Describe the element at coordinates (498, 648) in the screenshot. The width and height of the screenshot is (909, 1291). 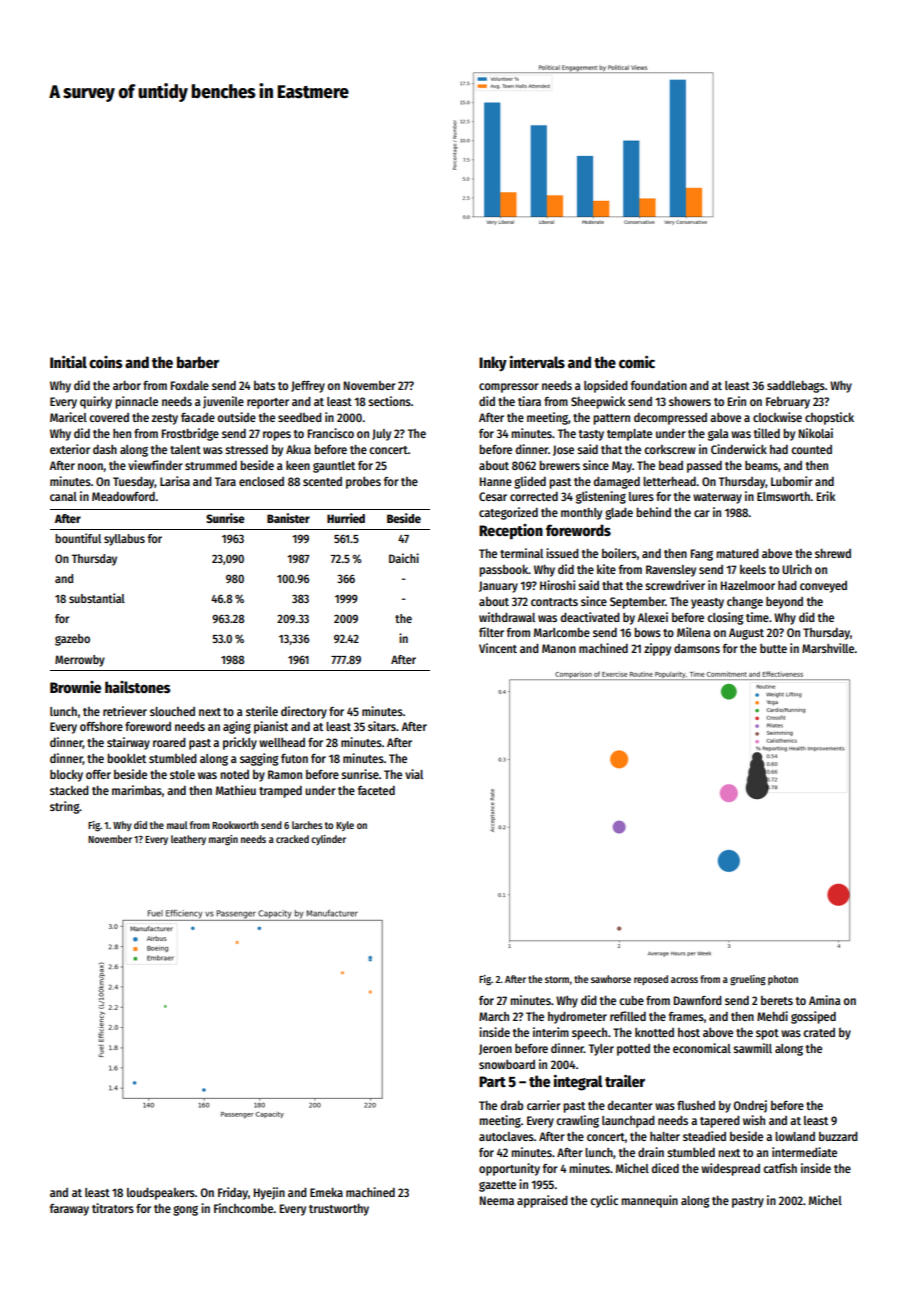
I see `Vincent` at that location.
